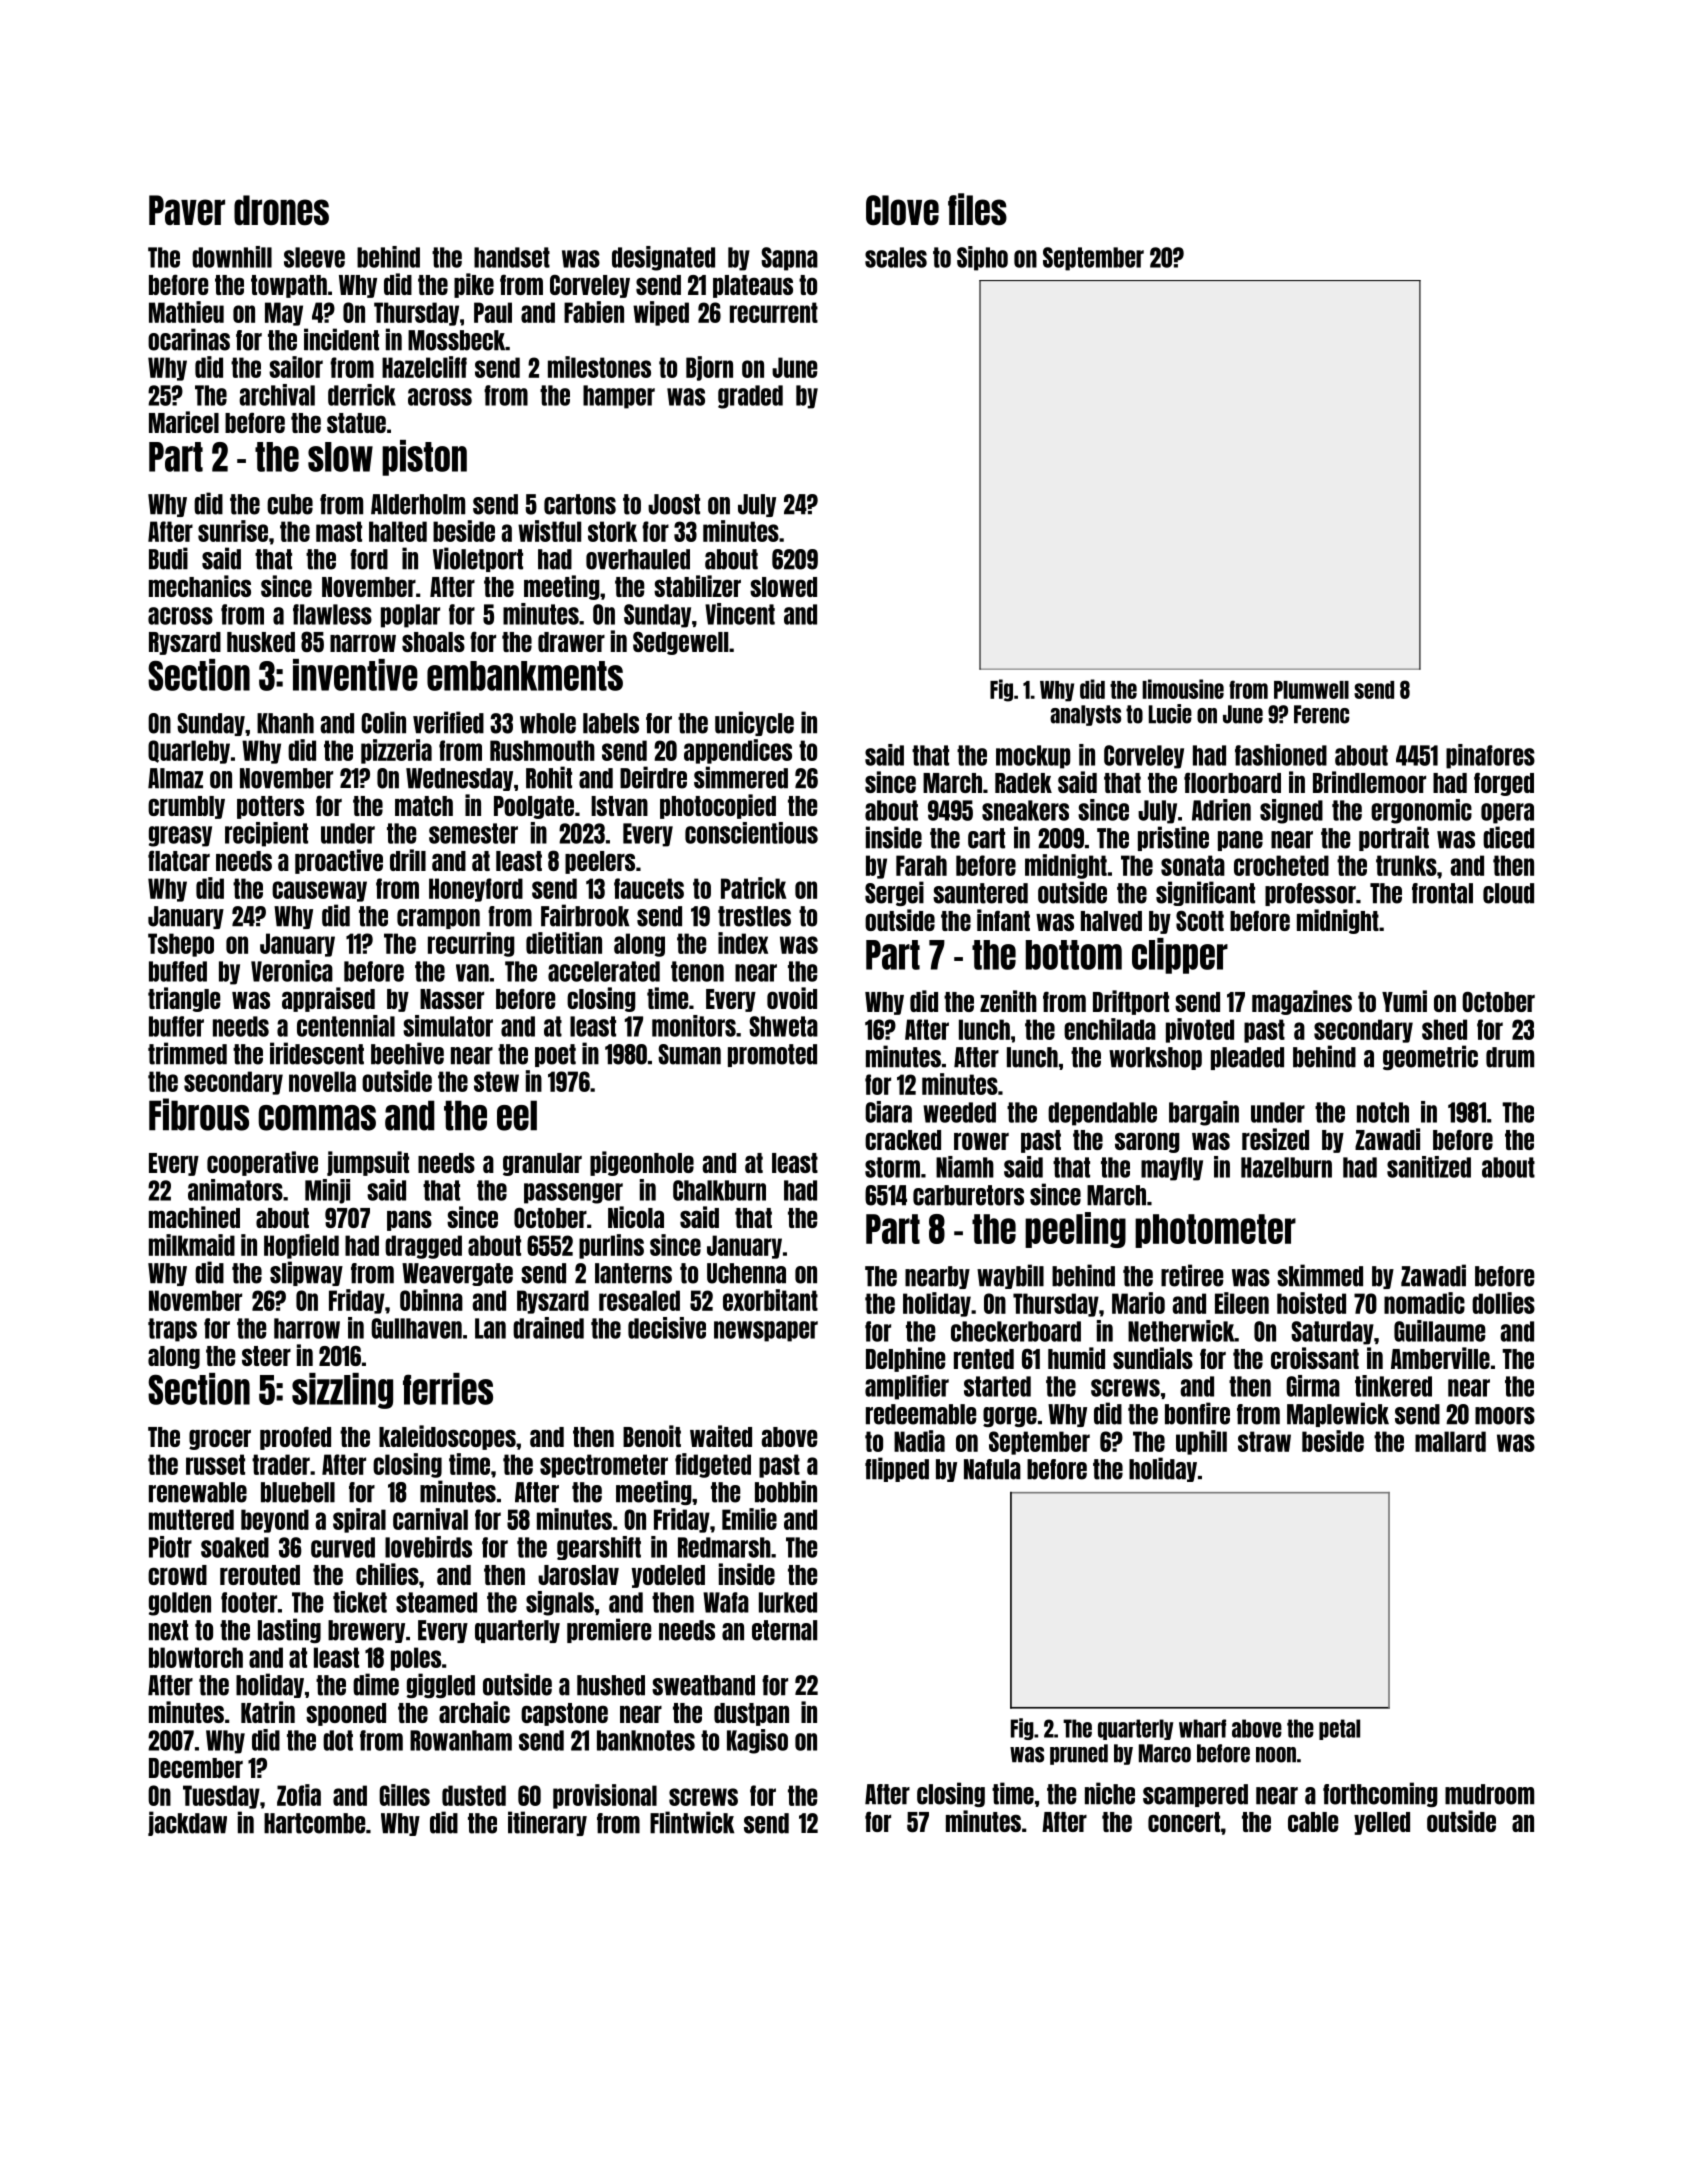 This document has width=1683, height=2178. I want to click on Budi, so click(168, 558).
